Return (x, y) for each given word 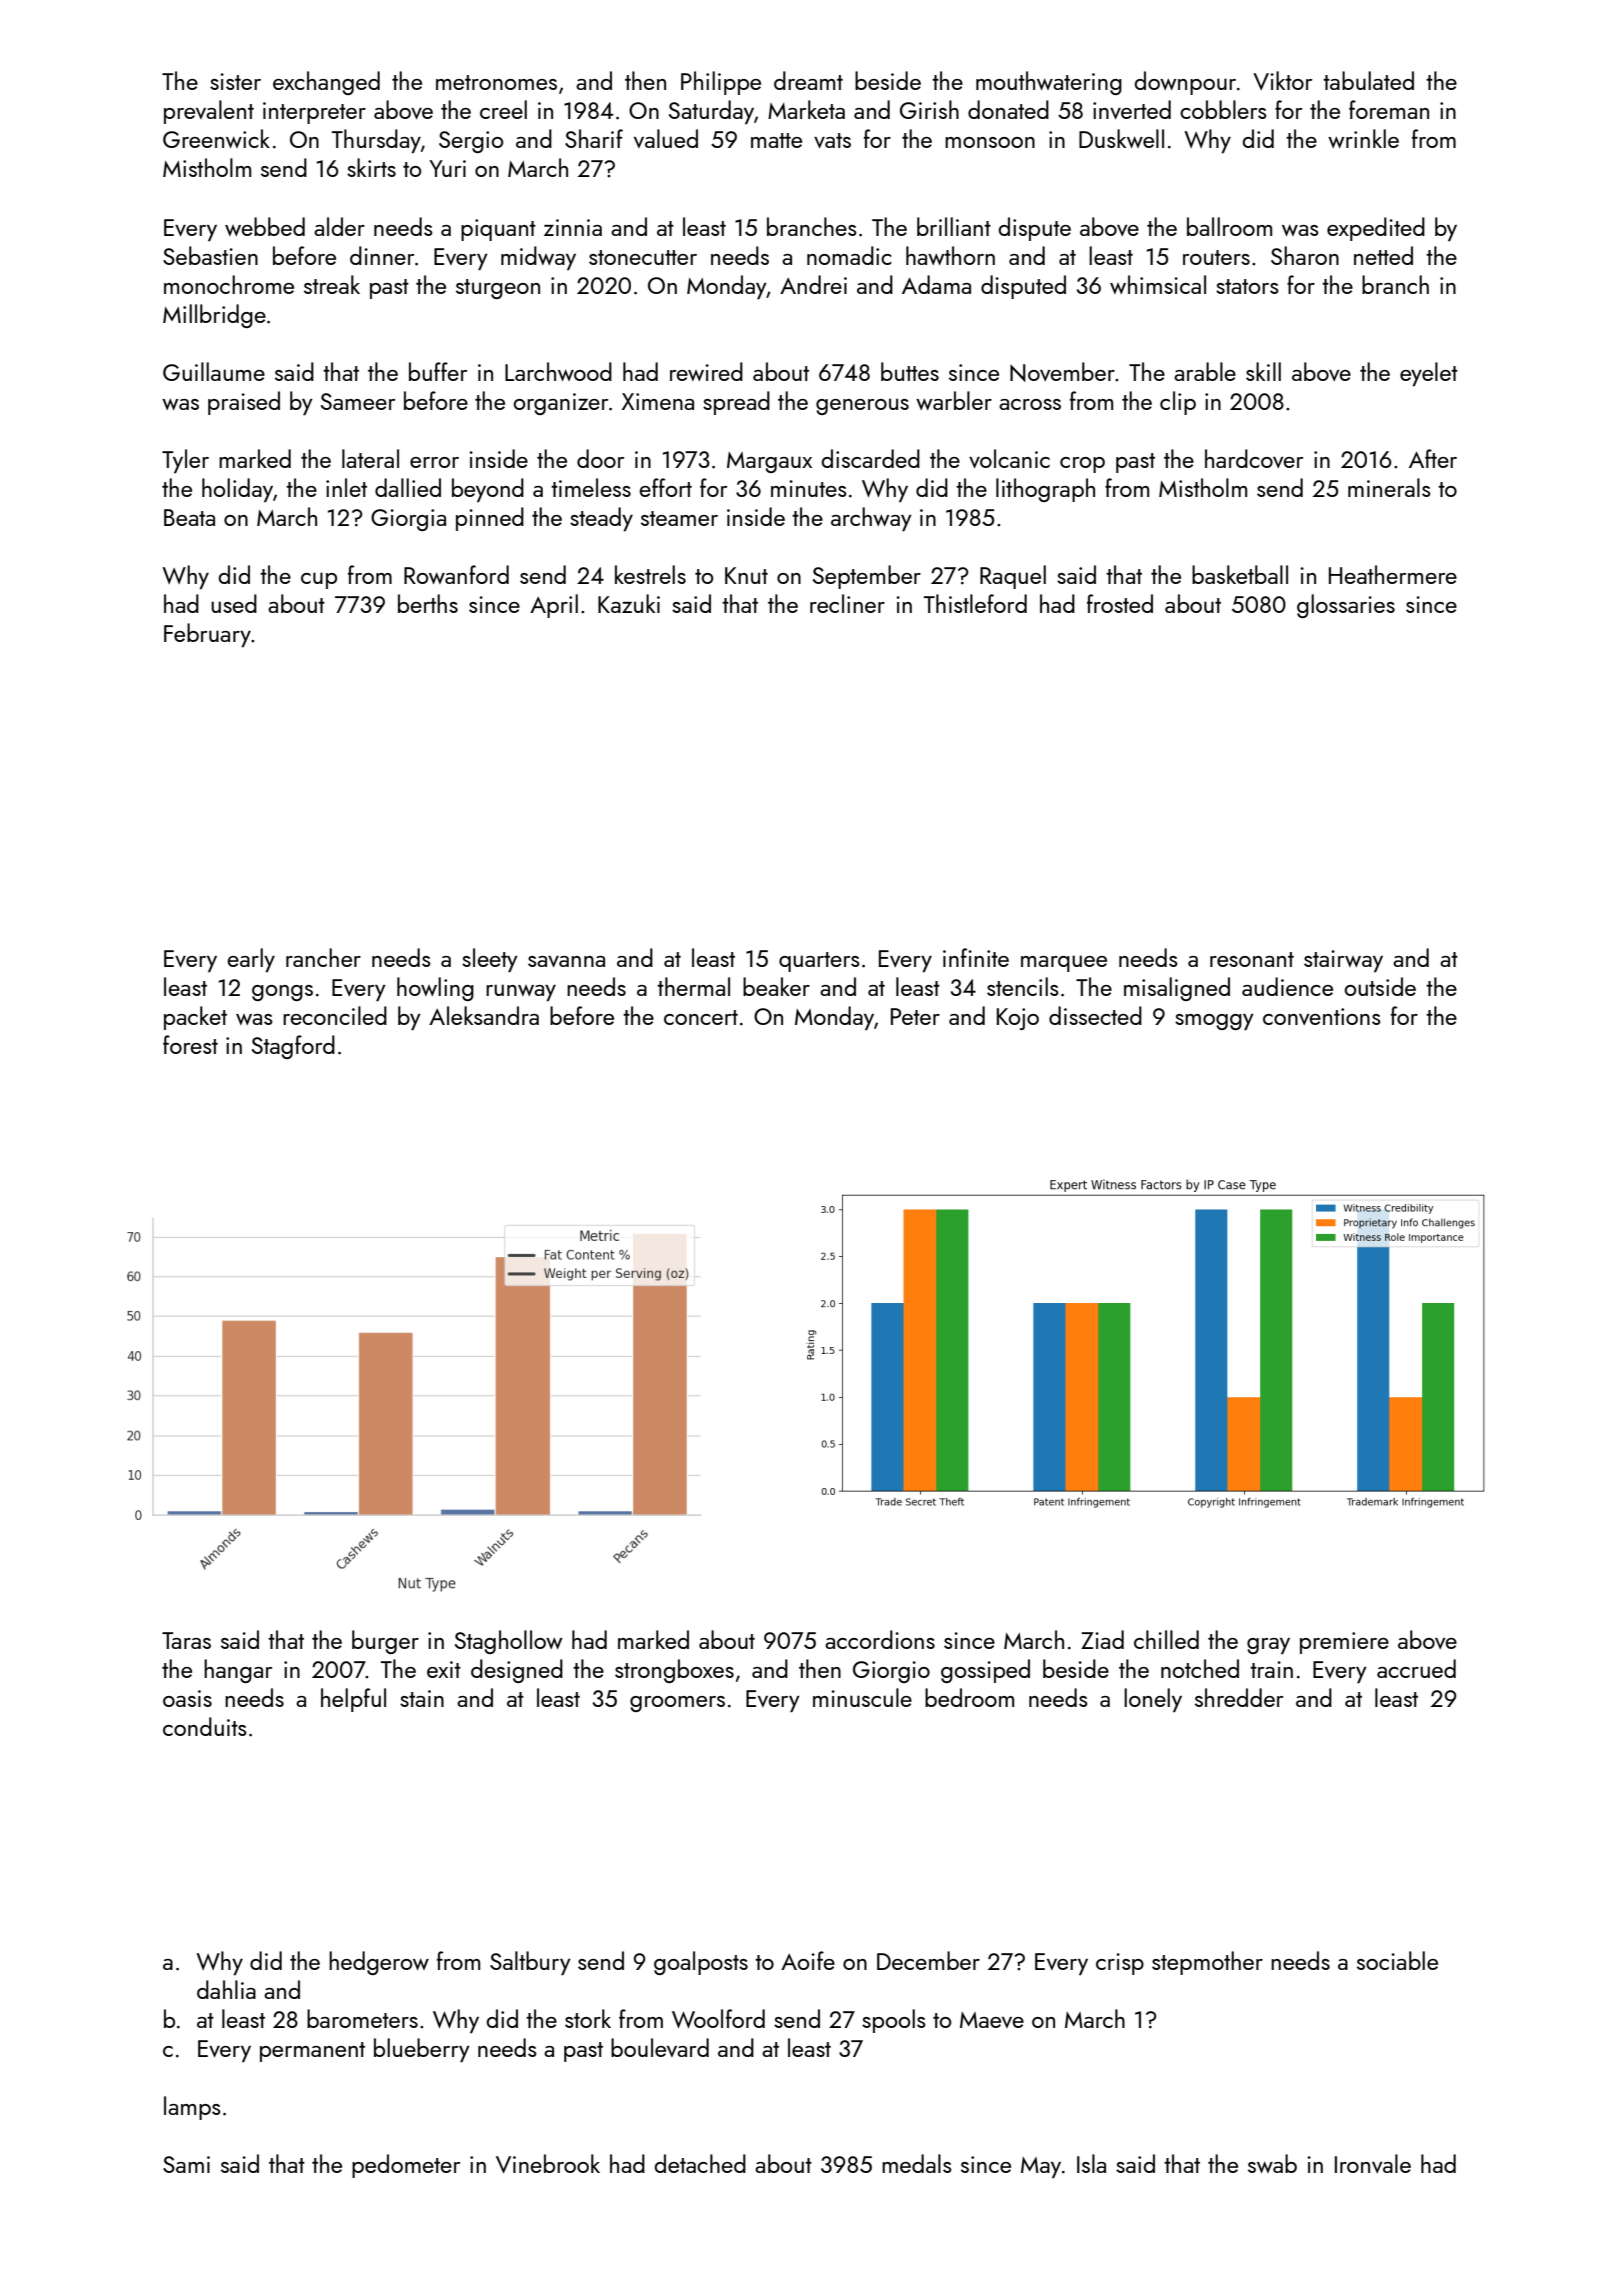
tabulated (1368, 80)
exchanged (326, 83)
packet (195, 1018)
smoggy (1214, 1022)
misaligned (1177, 989)
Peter (915, 1016)
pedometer (406, 2166)
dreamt (808, 80)
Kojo (1018, 1019)
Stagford (293, 1047)
